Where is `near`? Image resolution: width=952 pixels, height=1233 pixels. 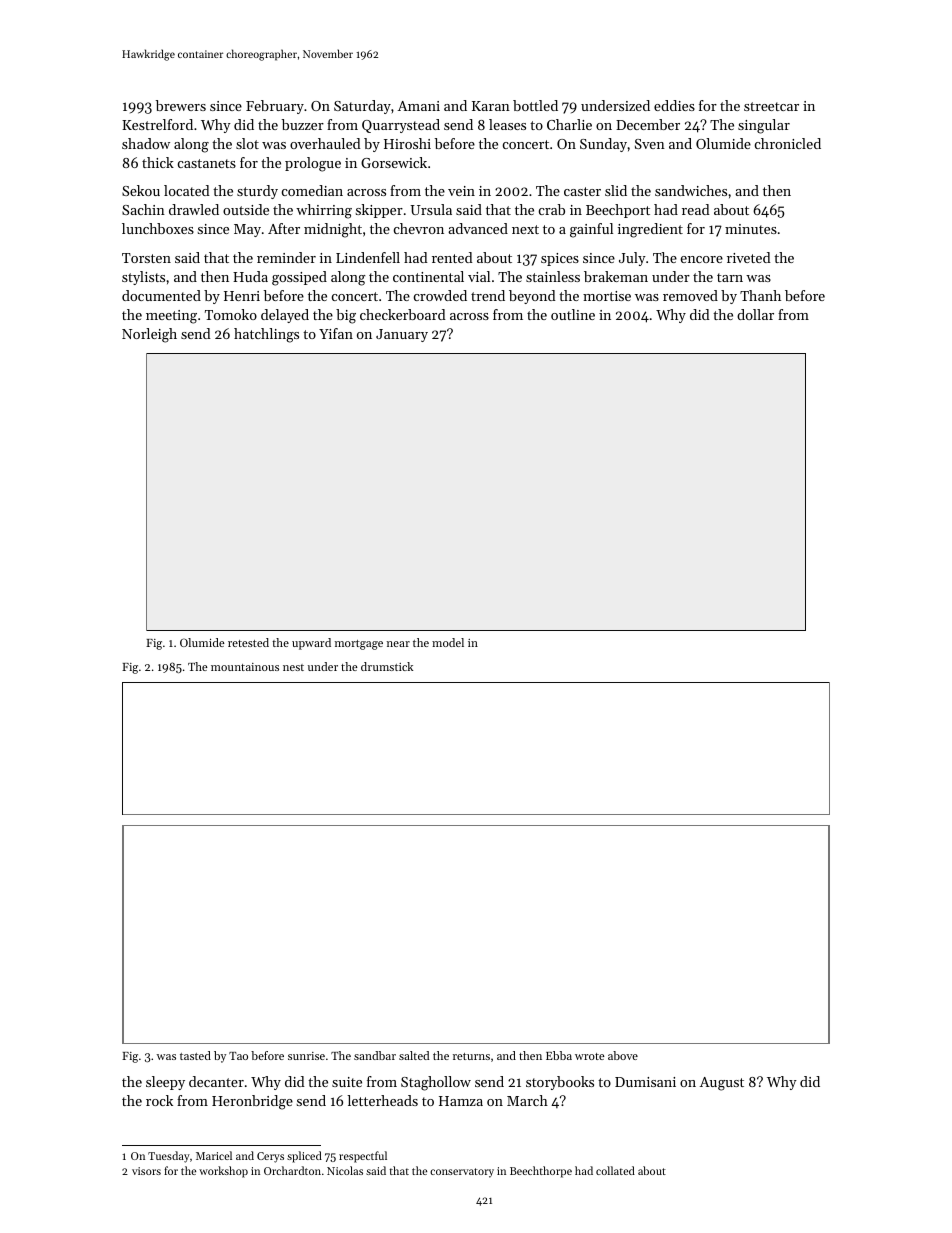
near is located at coordinates (398, 644).
